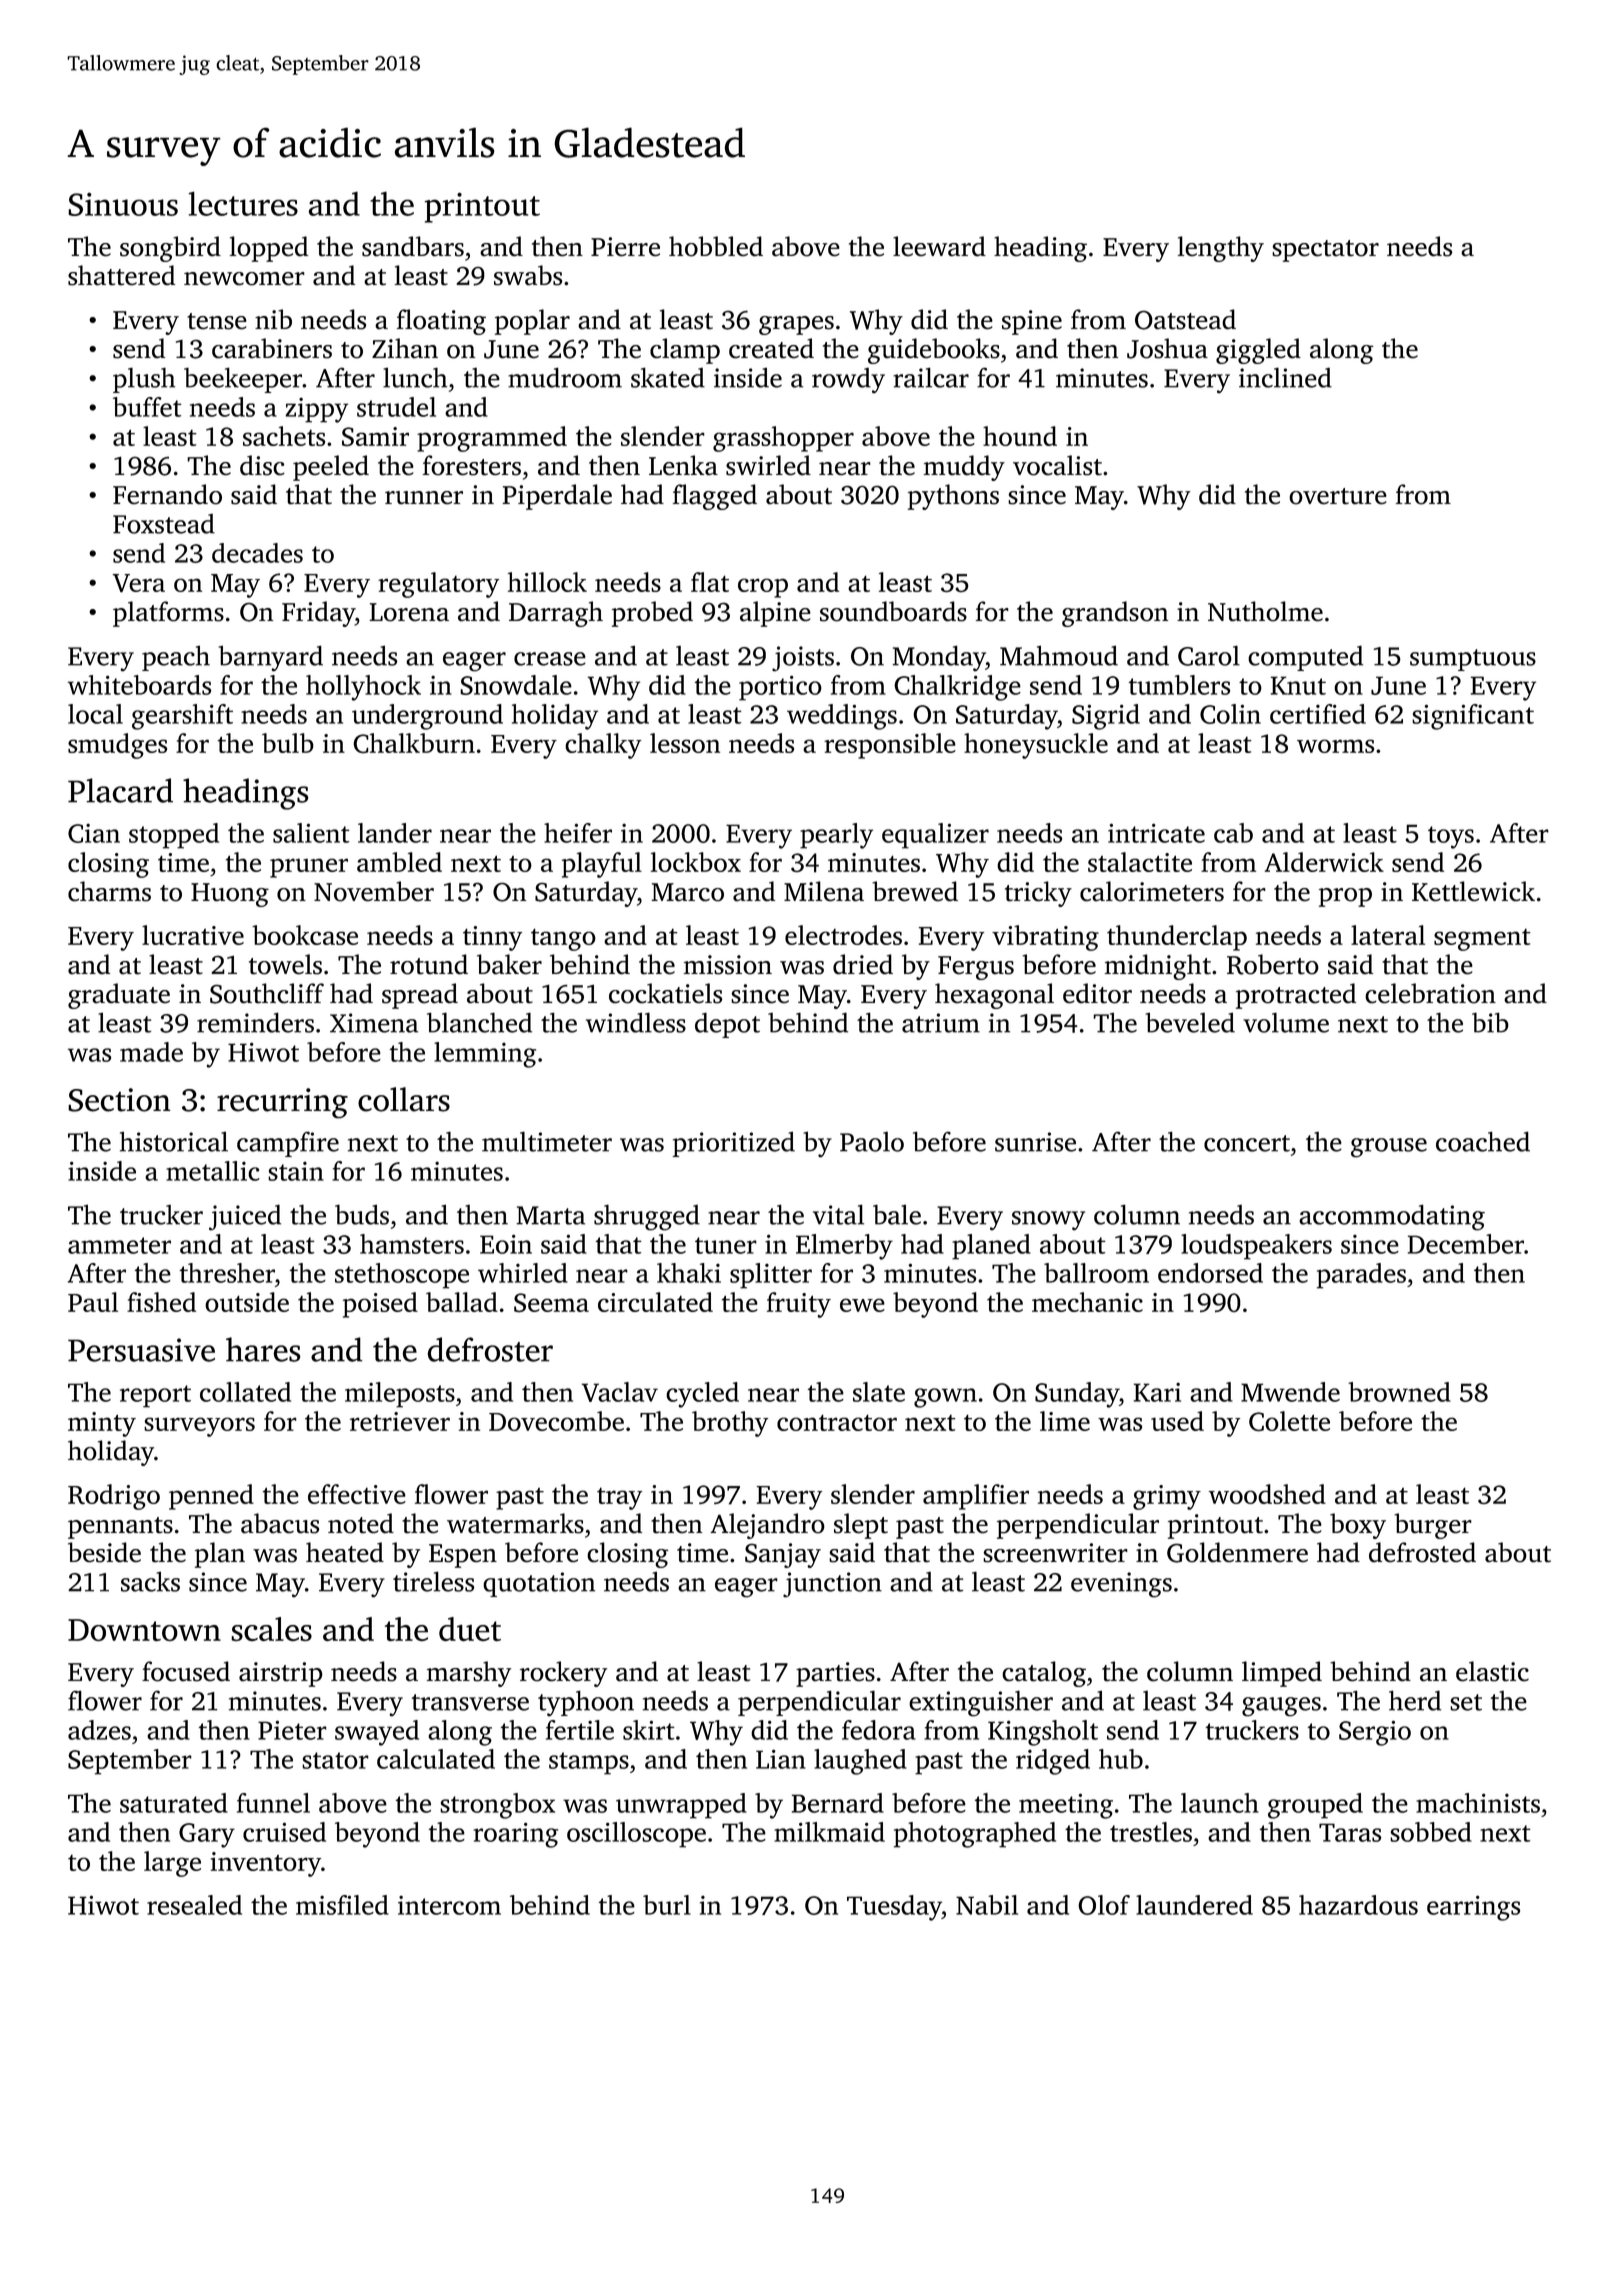  What do you see at coordinates (1059, 655) in the document?
I see `Mahmoud` at bounding box center [1059, 655].
